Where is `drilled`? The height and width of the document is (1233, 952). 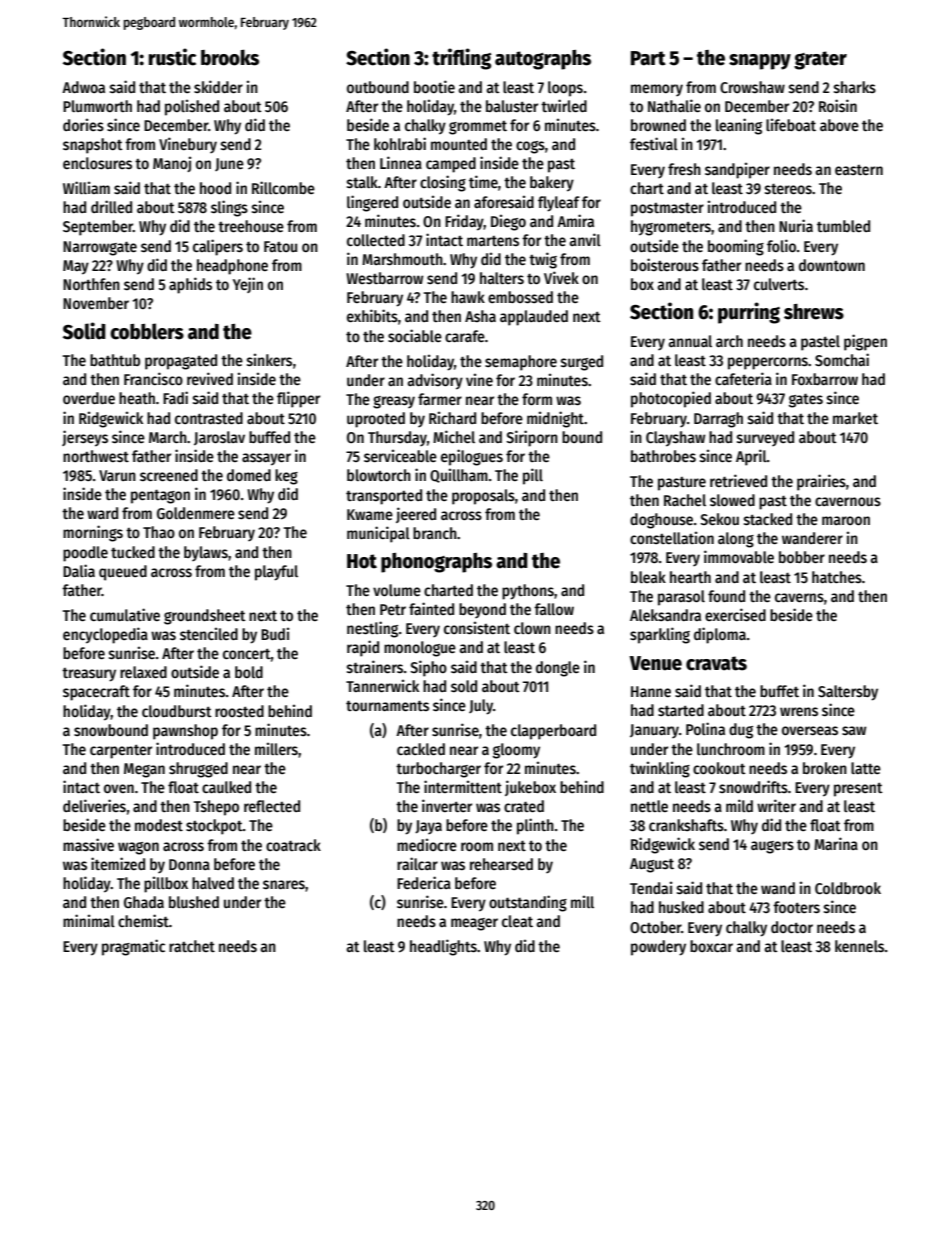
drilled is located at coordinates (111, 206).
